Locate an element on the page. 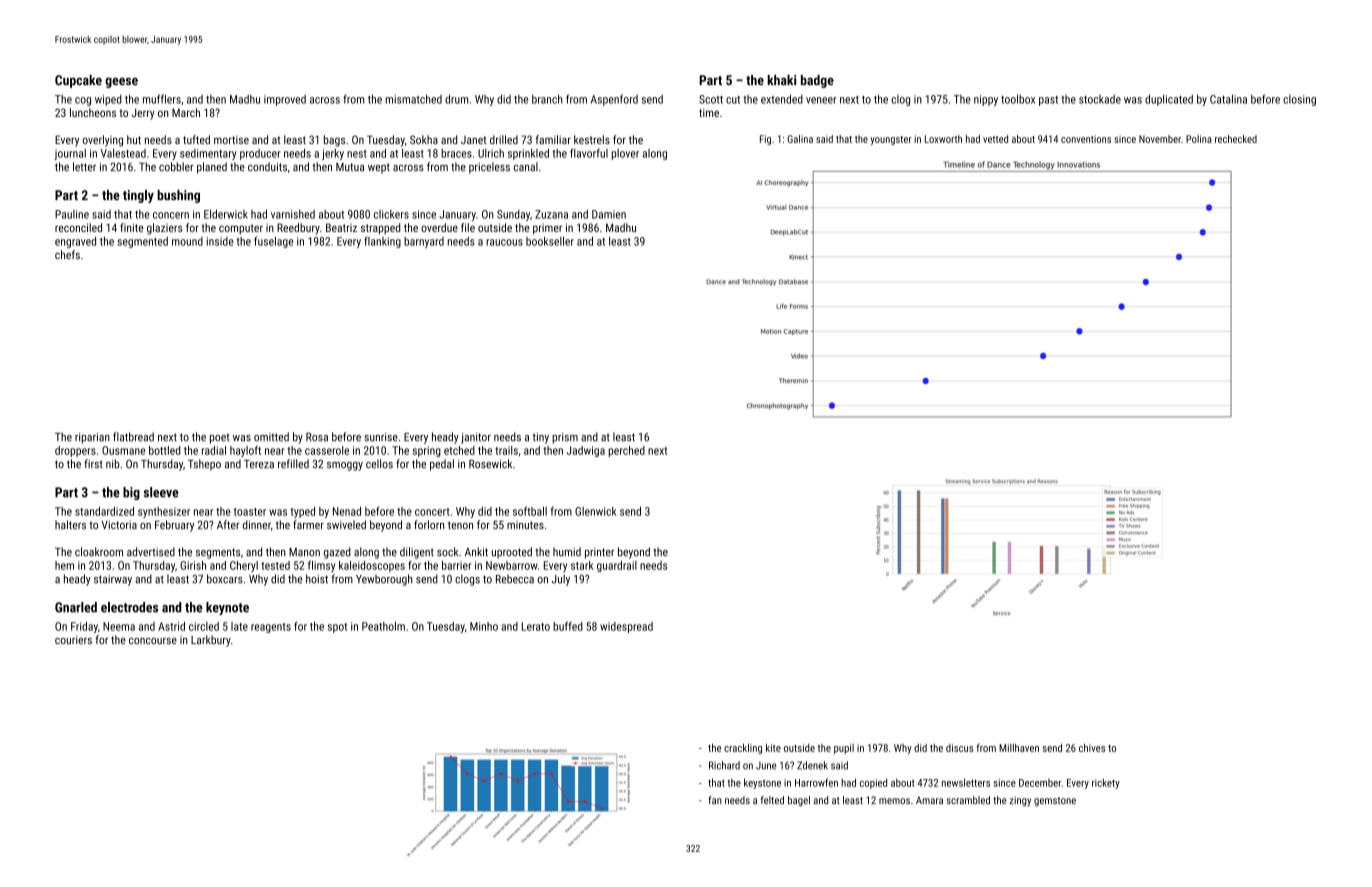 This document has width=1372, height=887. Richard is located at coordinates (724, 765).
